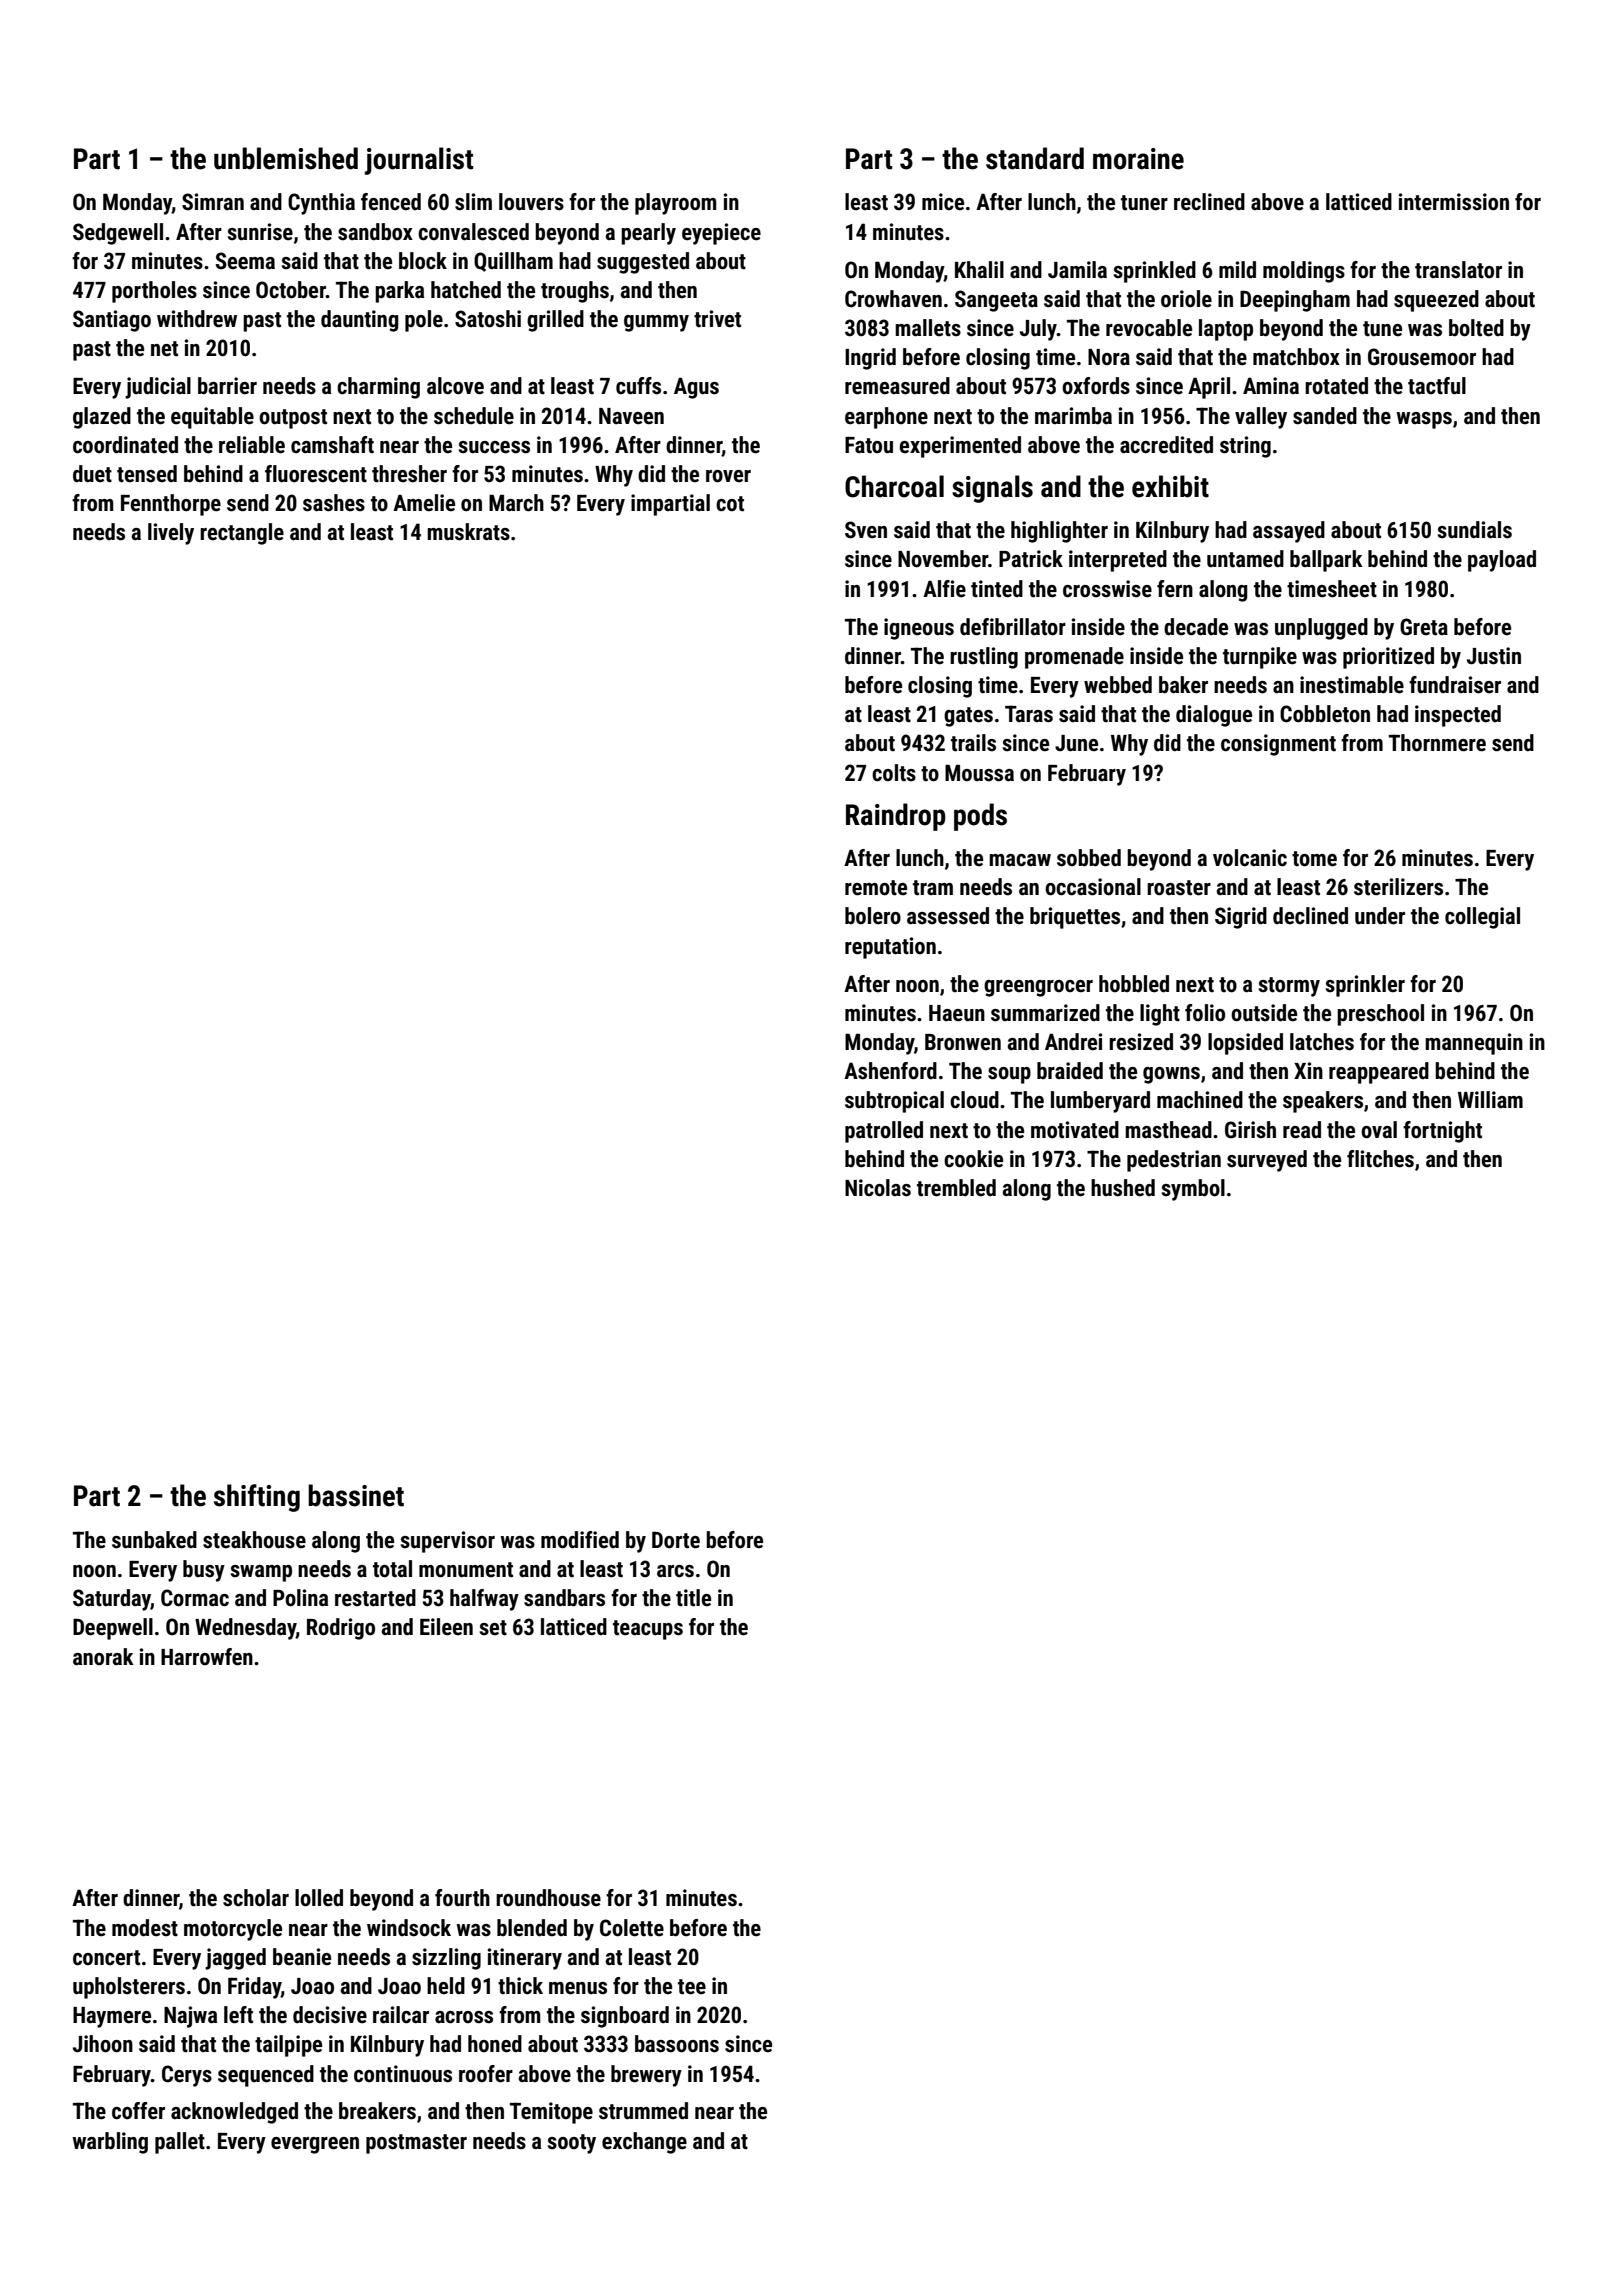 The width and height of the screenshot is (1620, 2292). What do you see at coordinates (399, 292) in the screenshot?
I see `parka` at bounding box center [399, 292].
